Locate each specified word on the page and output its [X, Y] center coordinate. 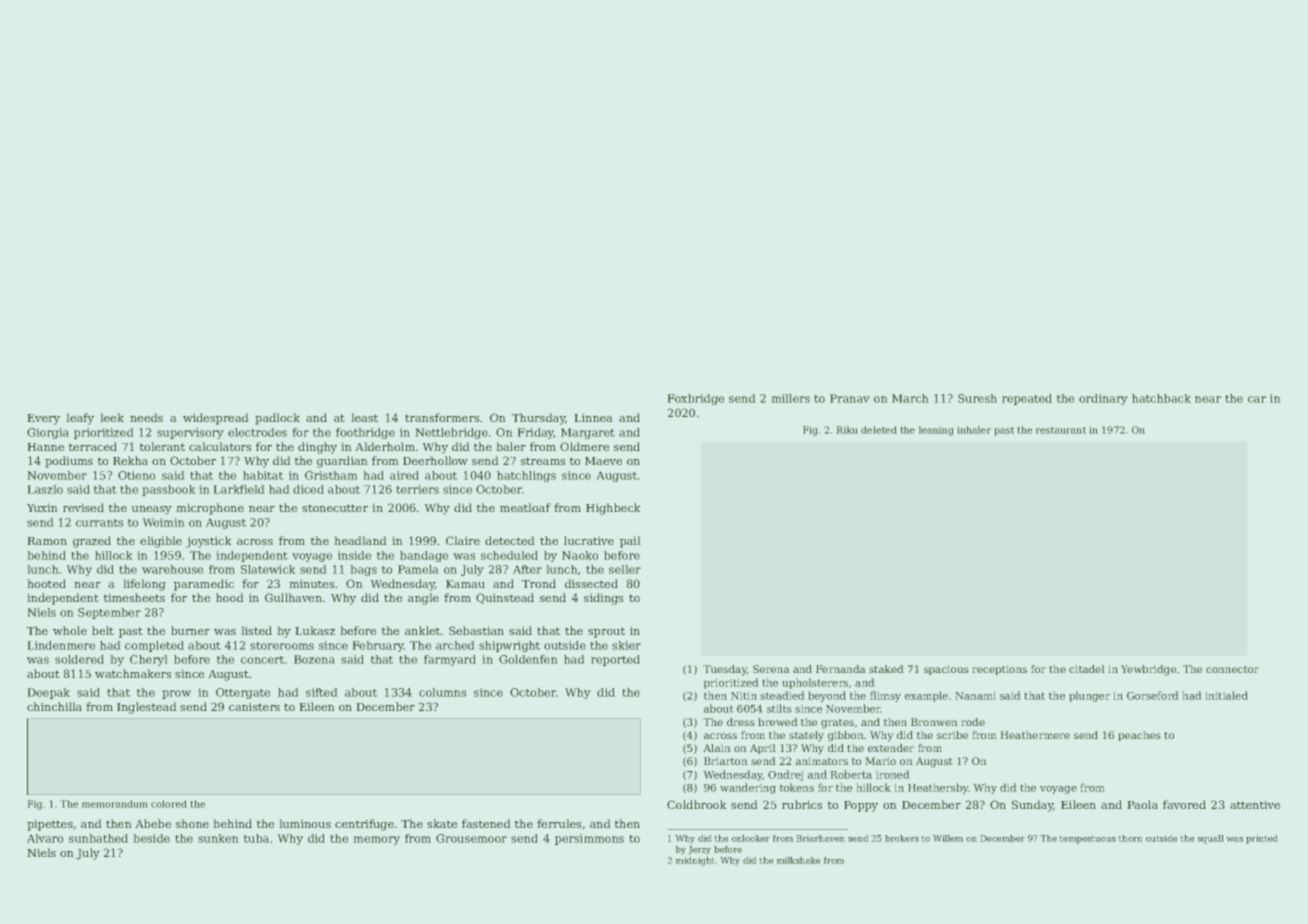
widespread [216, 419]
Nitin [744, 696]
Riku [847, 430]
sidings [603, 599]
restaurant [1061, 430]
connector [1232, 669]
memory [376, 840]
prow [176, 694]
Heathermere [1035, 735]
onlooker [751, 838]
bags [363, 570]
